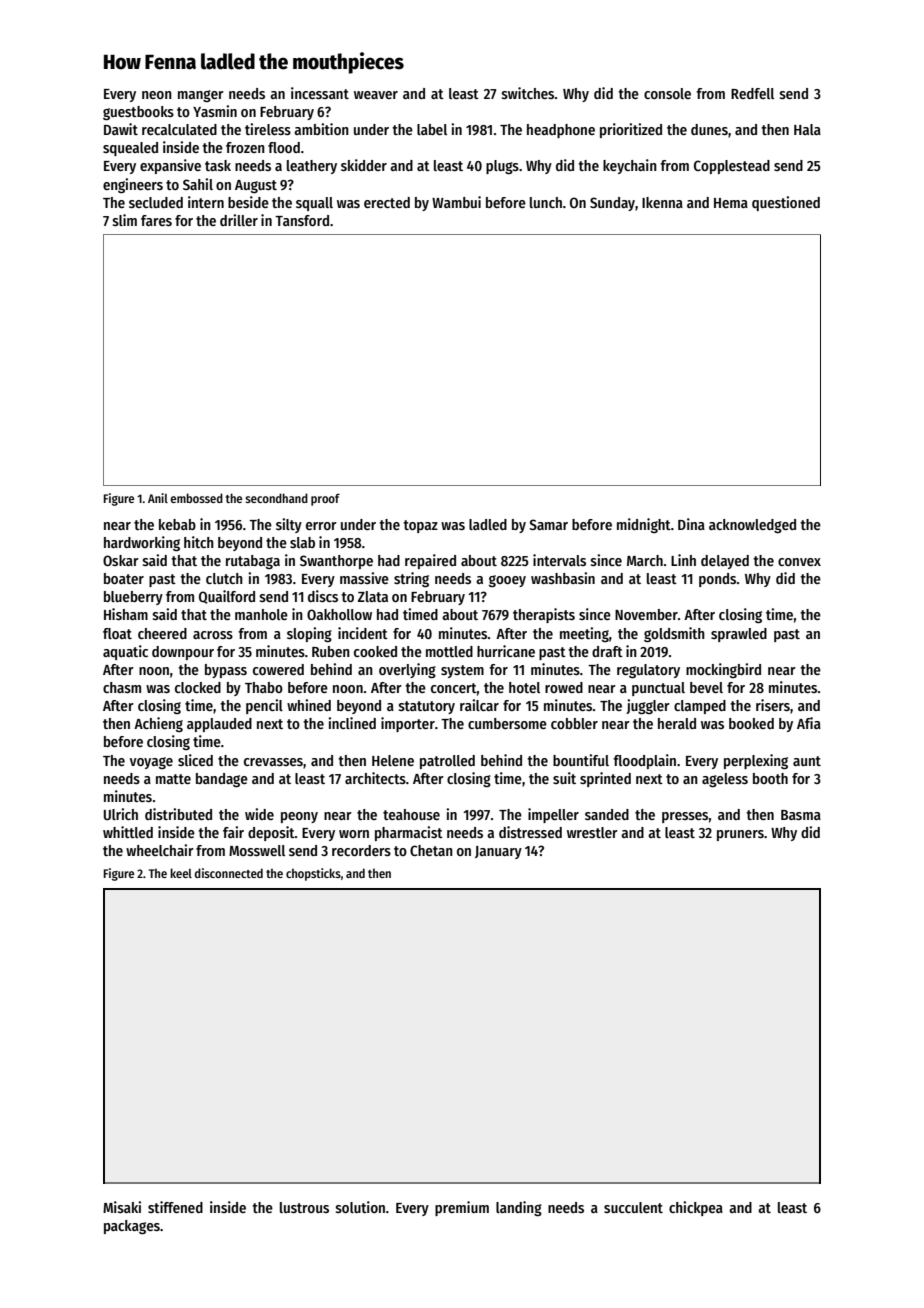 Image resolution: width=924 pixels, height=1308 pixels. Describe the element at coordinates (222, 780) in the screenshot. I see `bandage` at that location.
